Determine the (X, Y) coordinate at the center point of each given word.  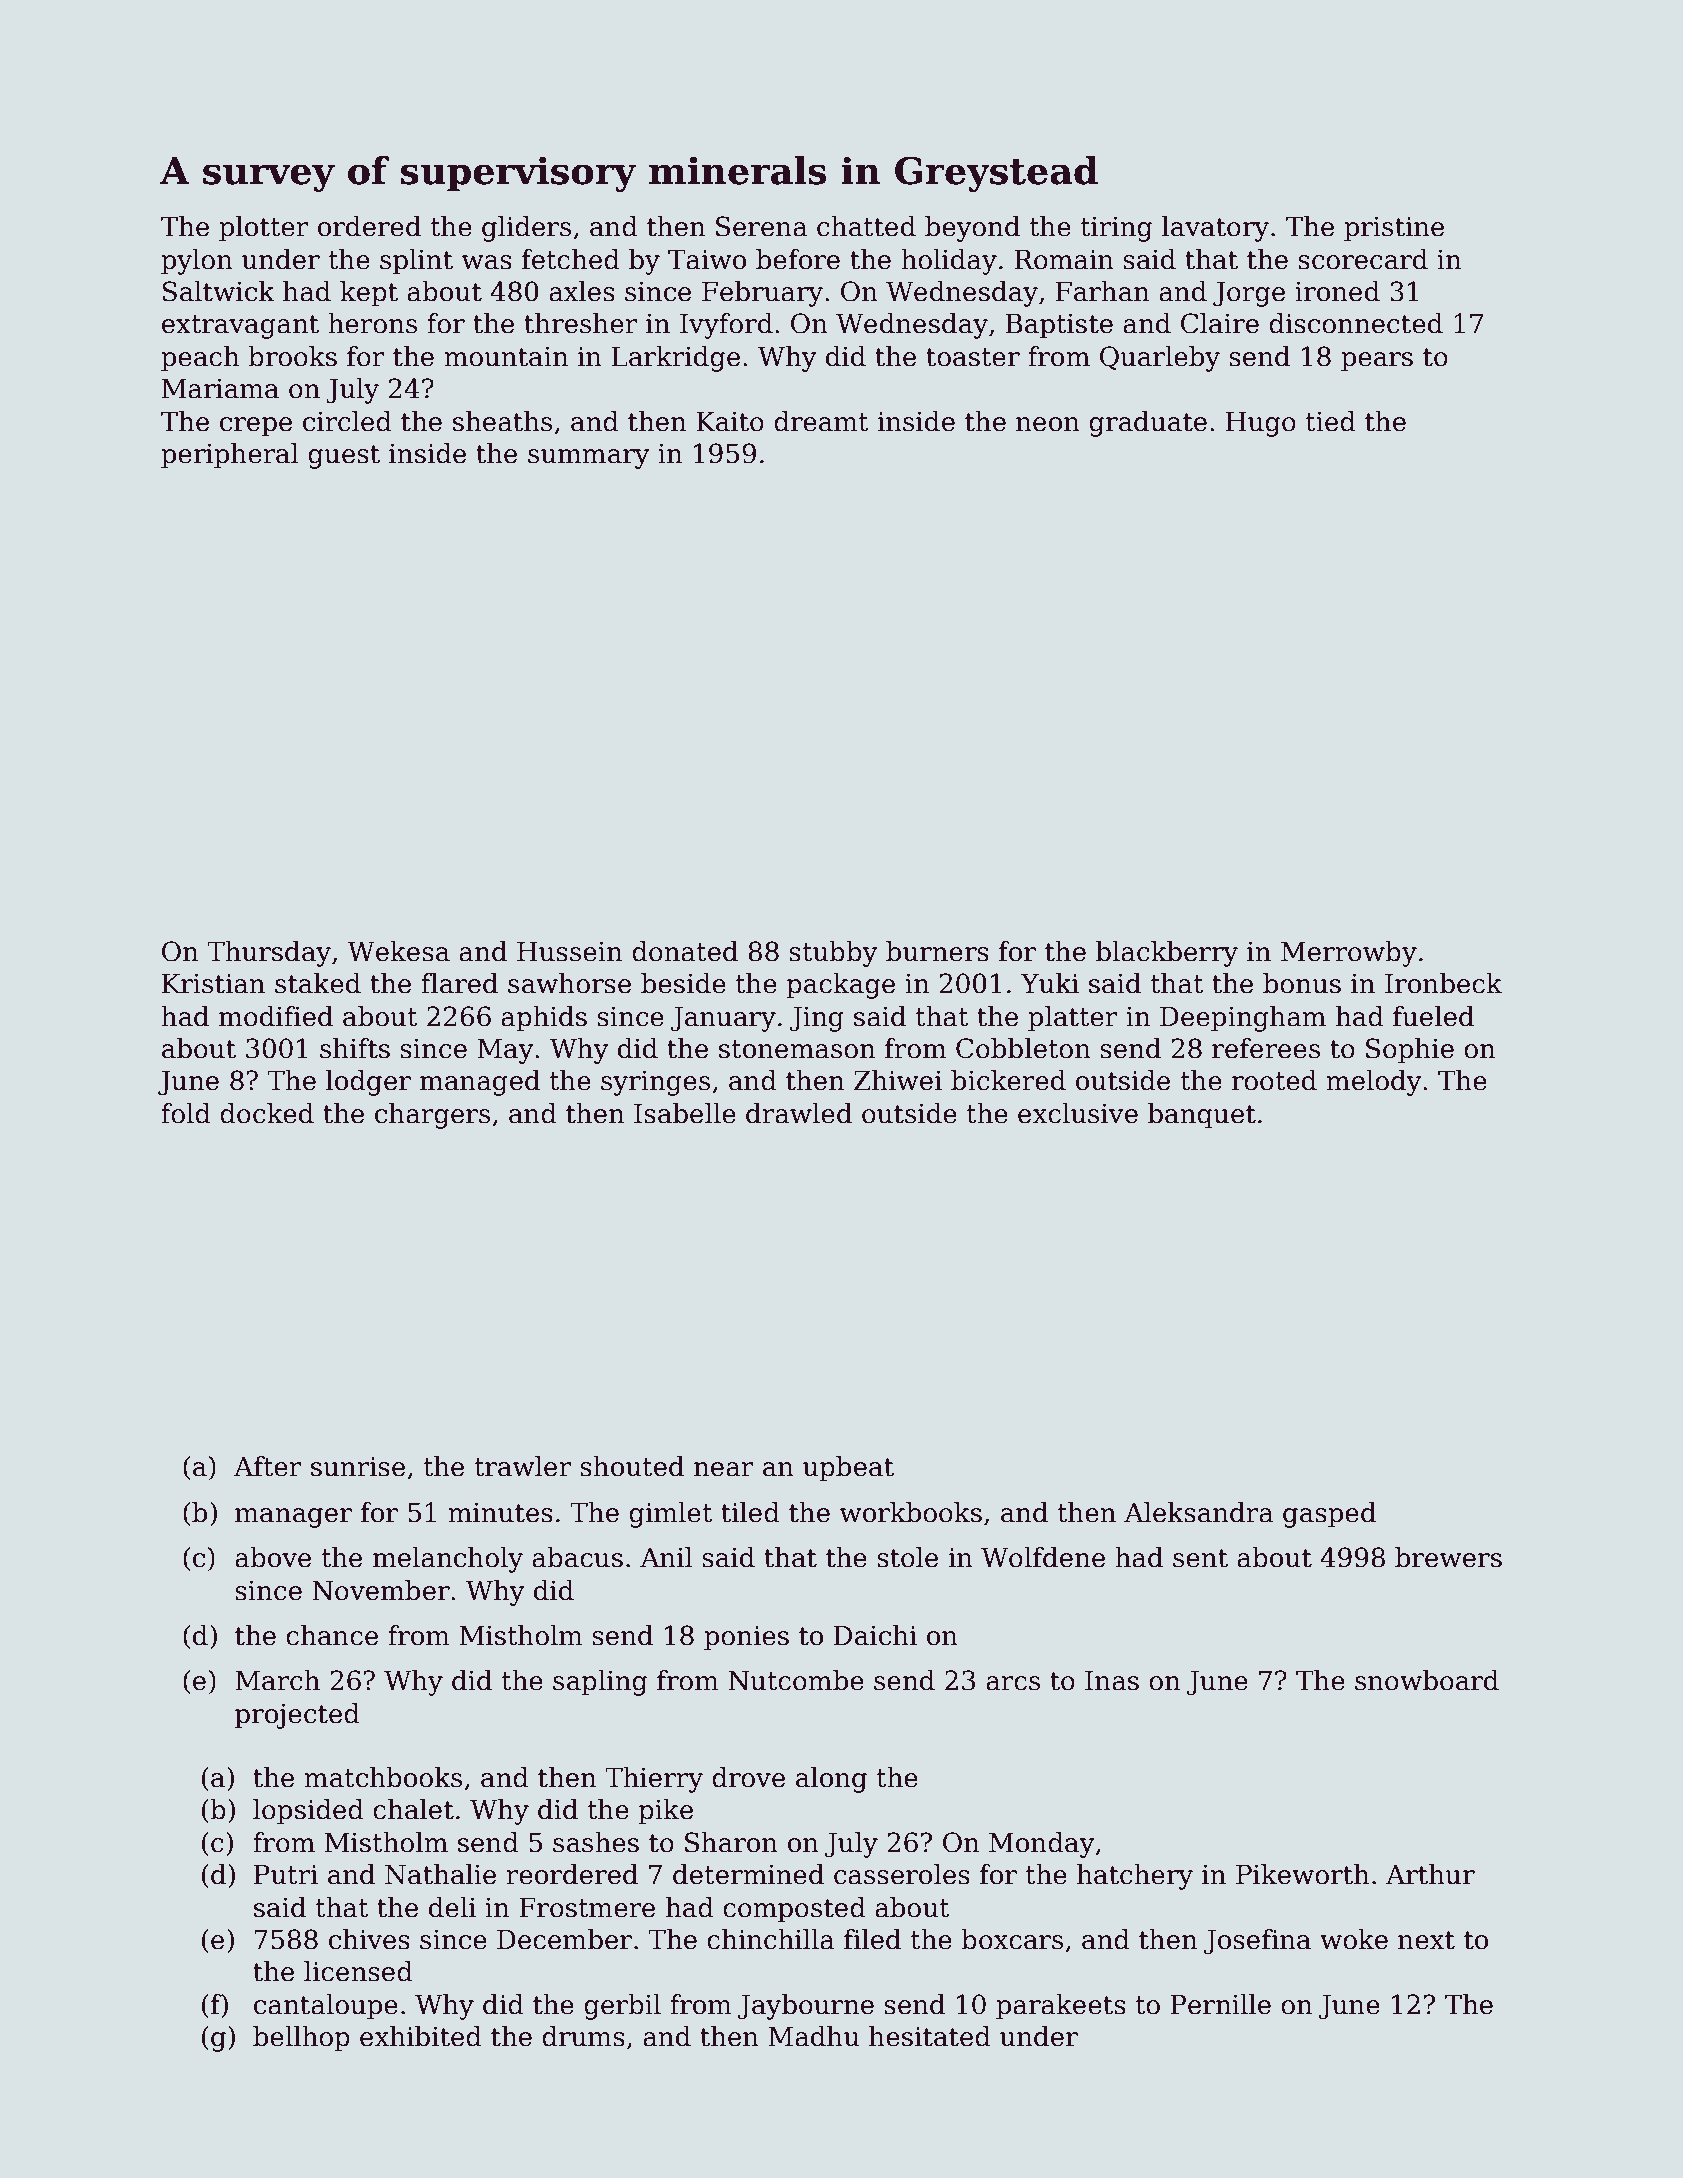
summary (589, 459)
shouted (632, 1466)
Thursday (269, 954)
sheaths (502, 421)
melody (1374, 1083)
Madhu (814, 2036)
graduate (1148, 424)
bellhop (301, 2039)
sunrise (358, 1467)
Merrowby (1349, 954)
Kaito (730, 422)
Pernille (1220, 2004)
